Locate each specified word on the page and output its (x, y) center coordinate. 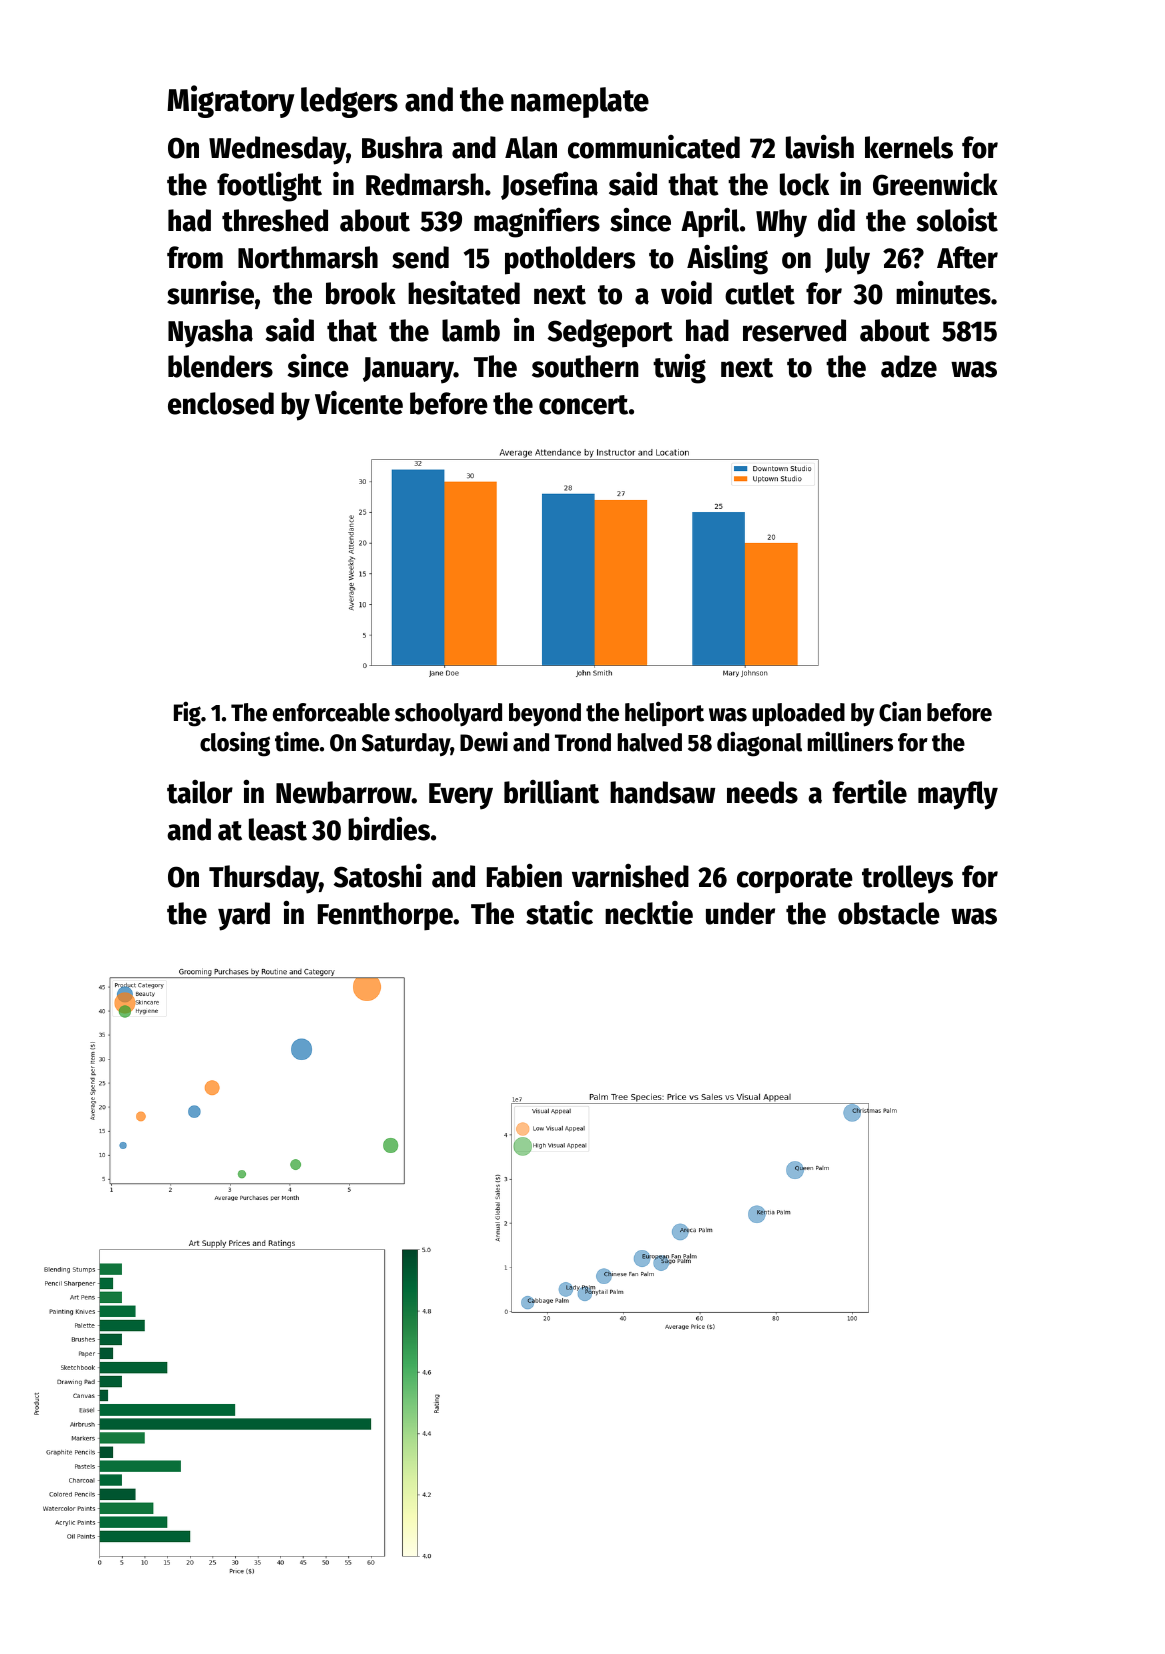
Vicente (359, 403)
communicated (654, 147)
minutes (943, 293)
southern (585, 366)
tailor (200, 792)
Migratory (231, 101)
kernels (909, 147)
